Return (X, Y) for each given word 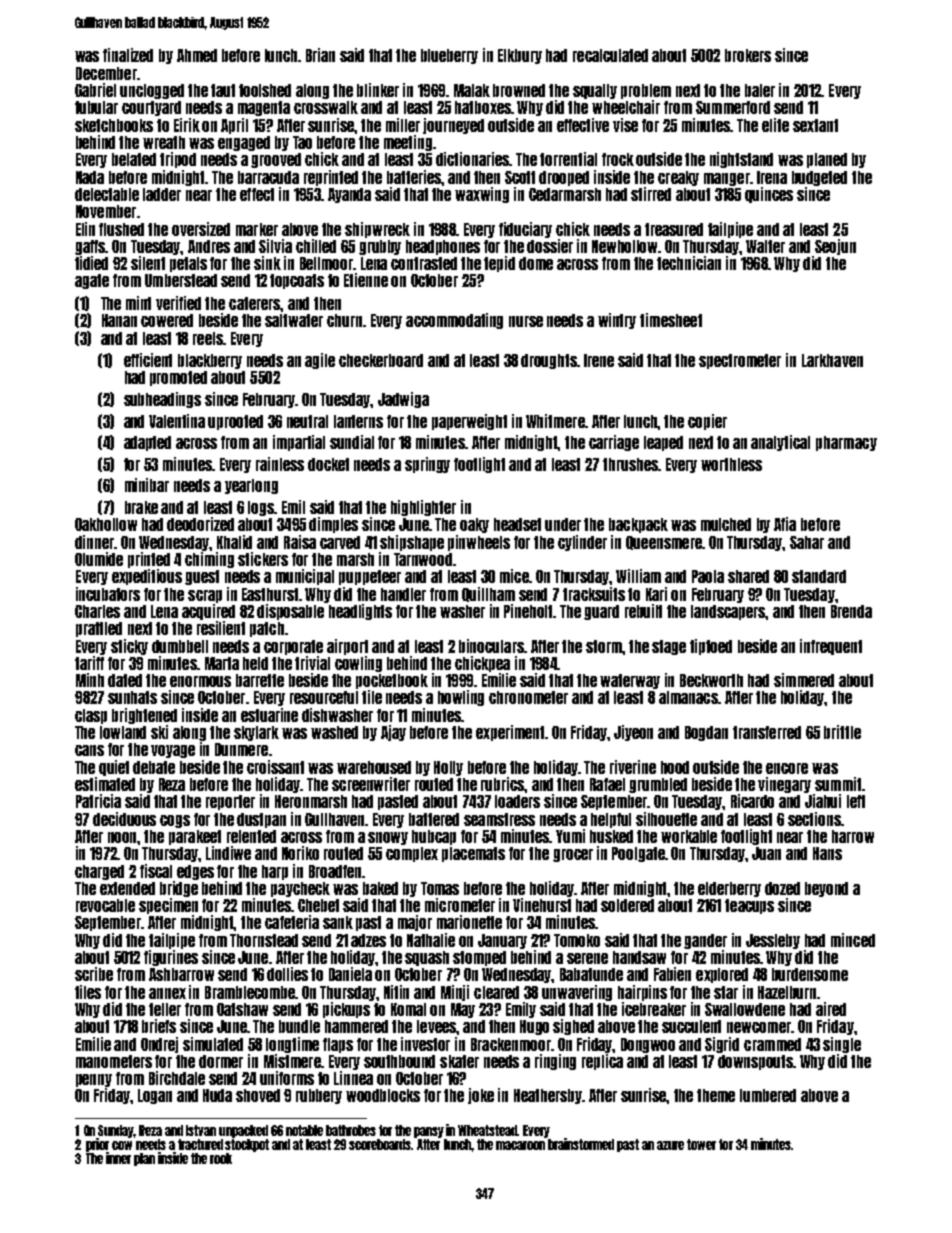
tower (701, 1144)
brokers (748, 55)
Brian (320, 55)
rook (221, 1158)
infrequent (831, 647)
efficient (148, 360)
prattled (99, 629)
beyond (826, 889)
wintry (617, 321)
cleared (496, 992)
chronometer (528, 697)
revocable (105, 905)
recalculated (610, 55)
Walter (765, 246)
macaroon (520, 1145)
